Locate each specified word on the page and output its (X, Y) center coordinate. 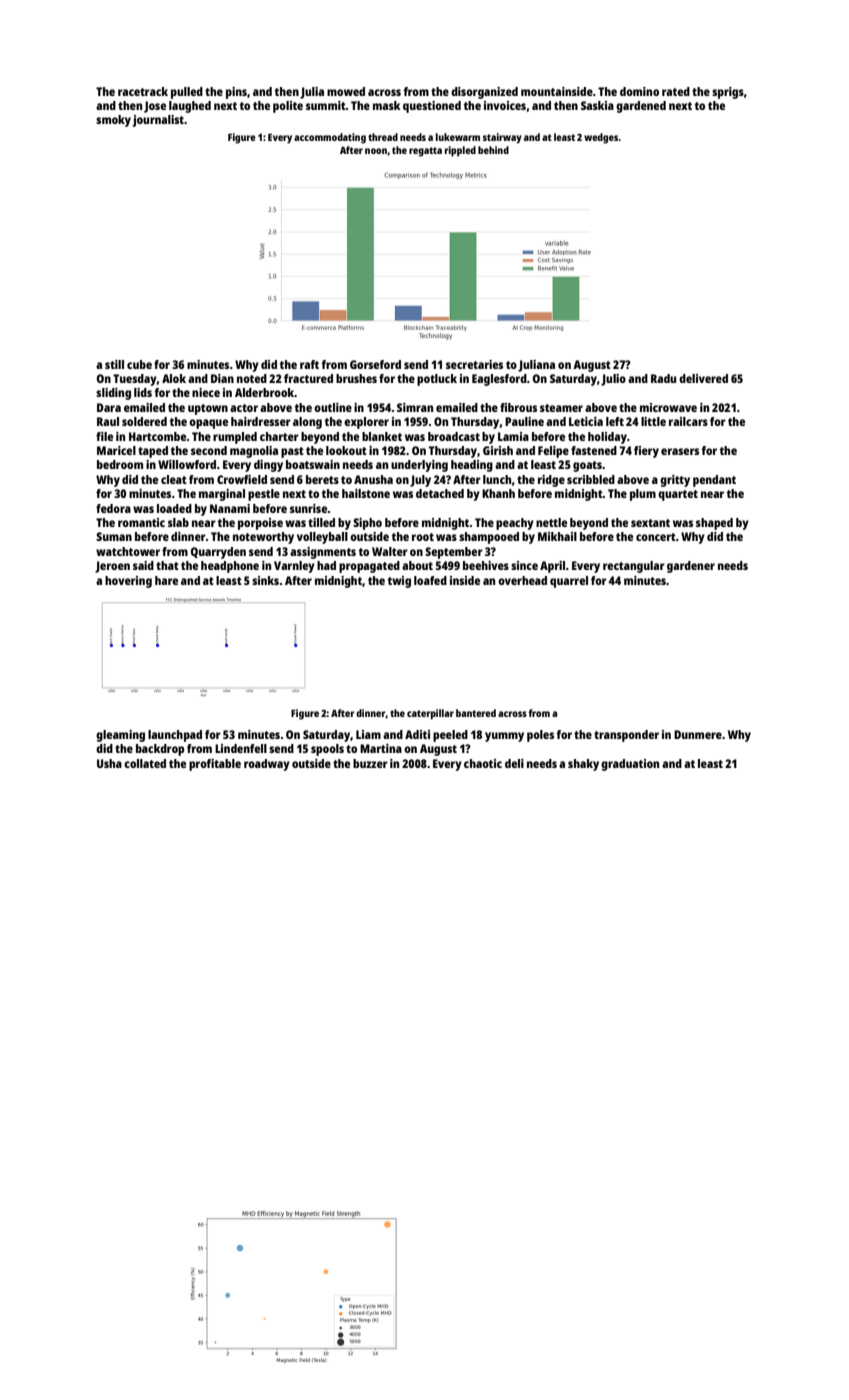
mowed (346, 91)
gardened (641, 107)
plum (643, 495)
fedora (113, 508)
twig (399, 582)
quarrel (569, 582)
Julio (613, 380)
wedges (601, 138)
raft (309, 364)
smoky (113, 121)
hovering (128, 582)
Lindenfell (241, 748)
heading (472, 466)
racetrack (143, 91)
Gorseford (375, 364)
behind (493, 150)
